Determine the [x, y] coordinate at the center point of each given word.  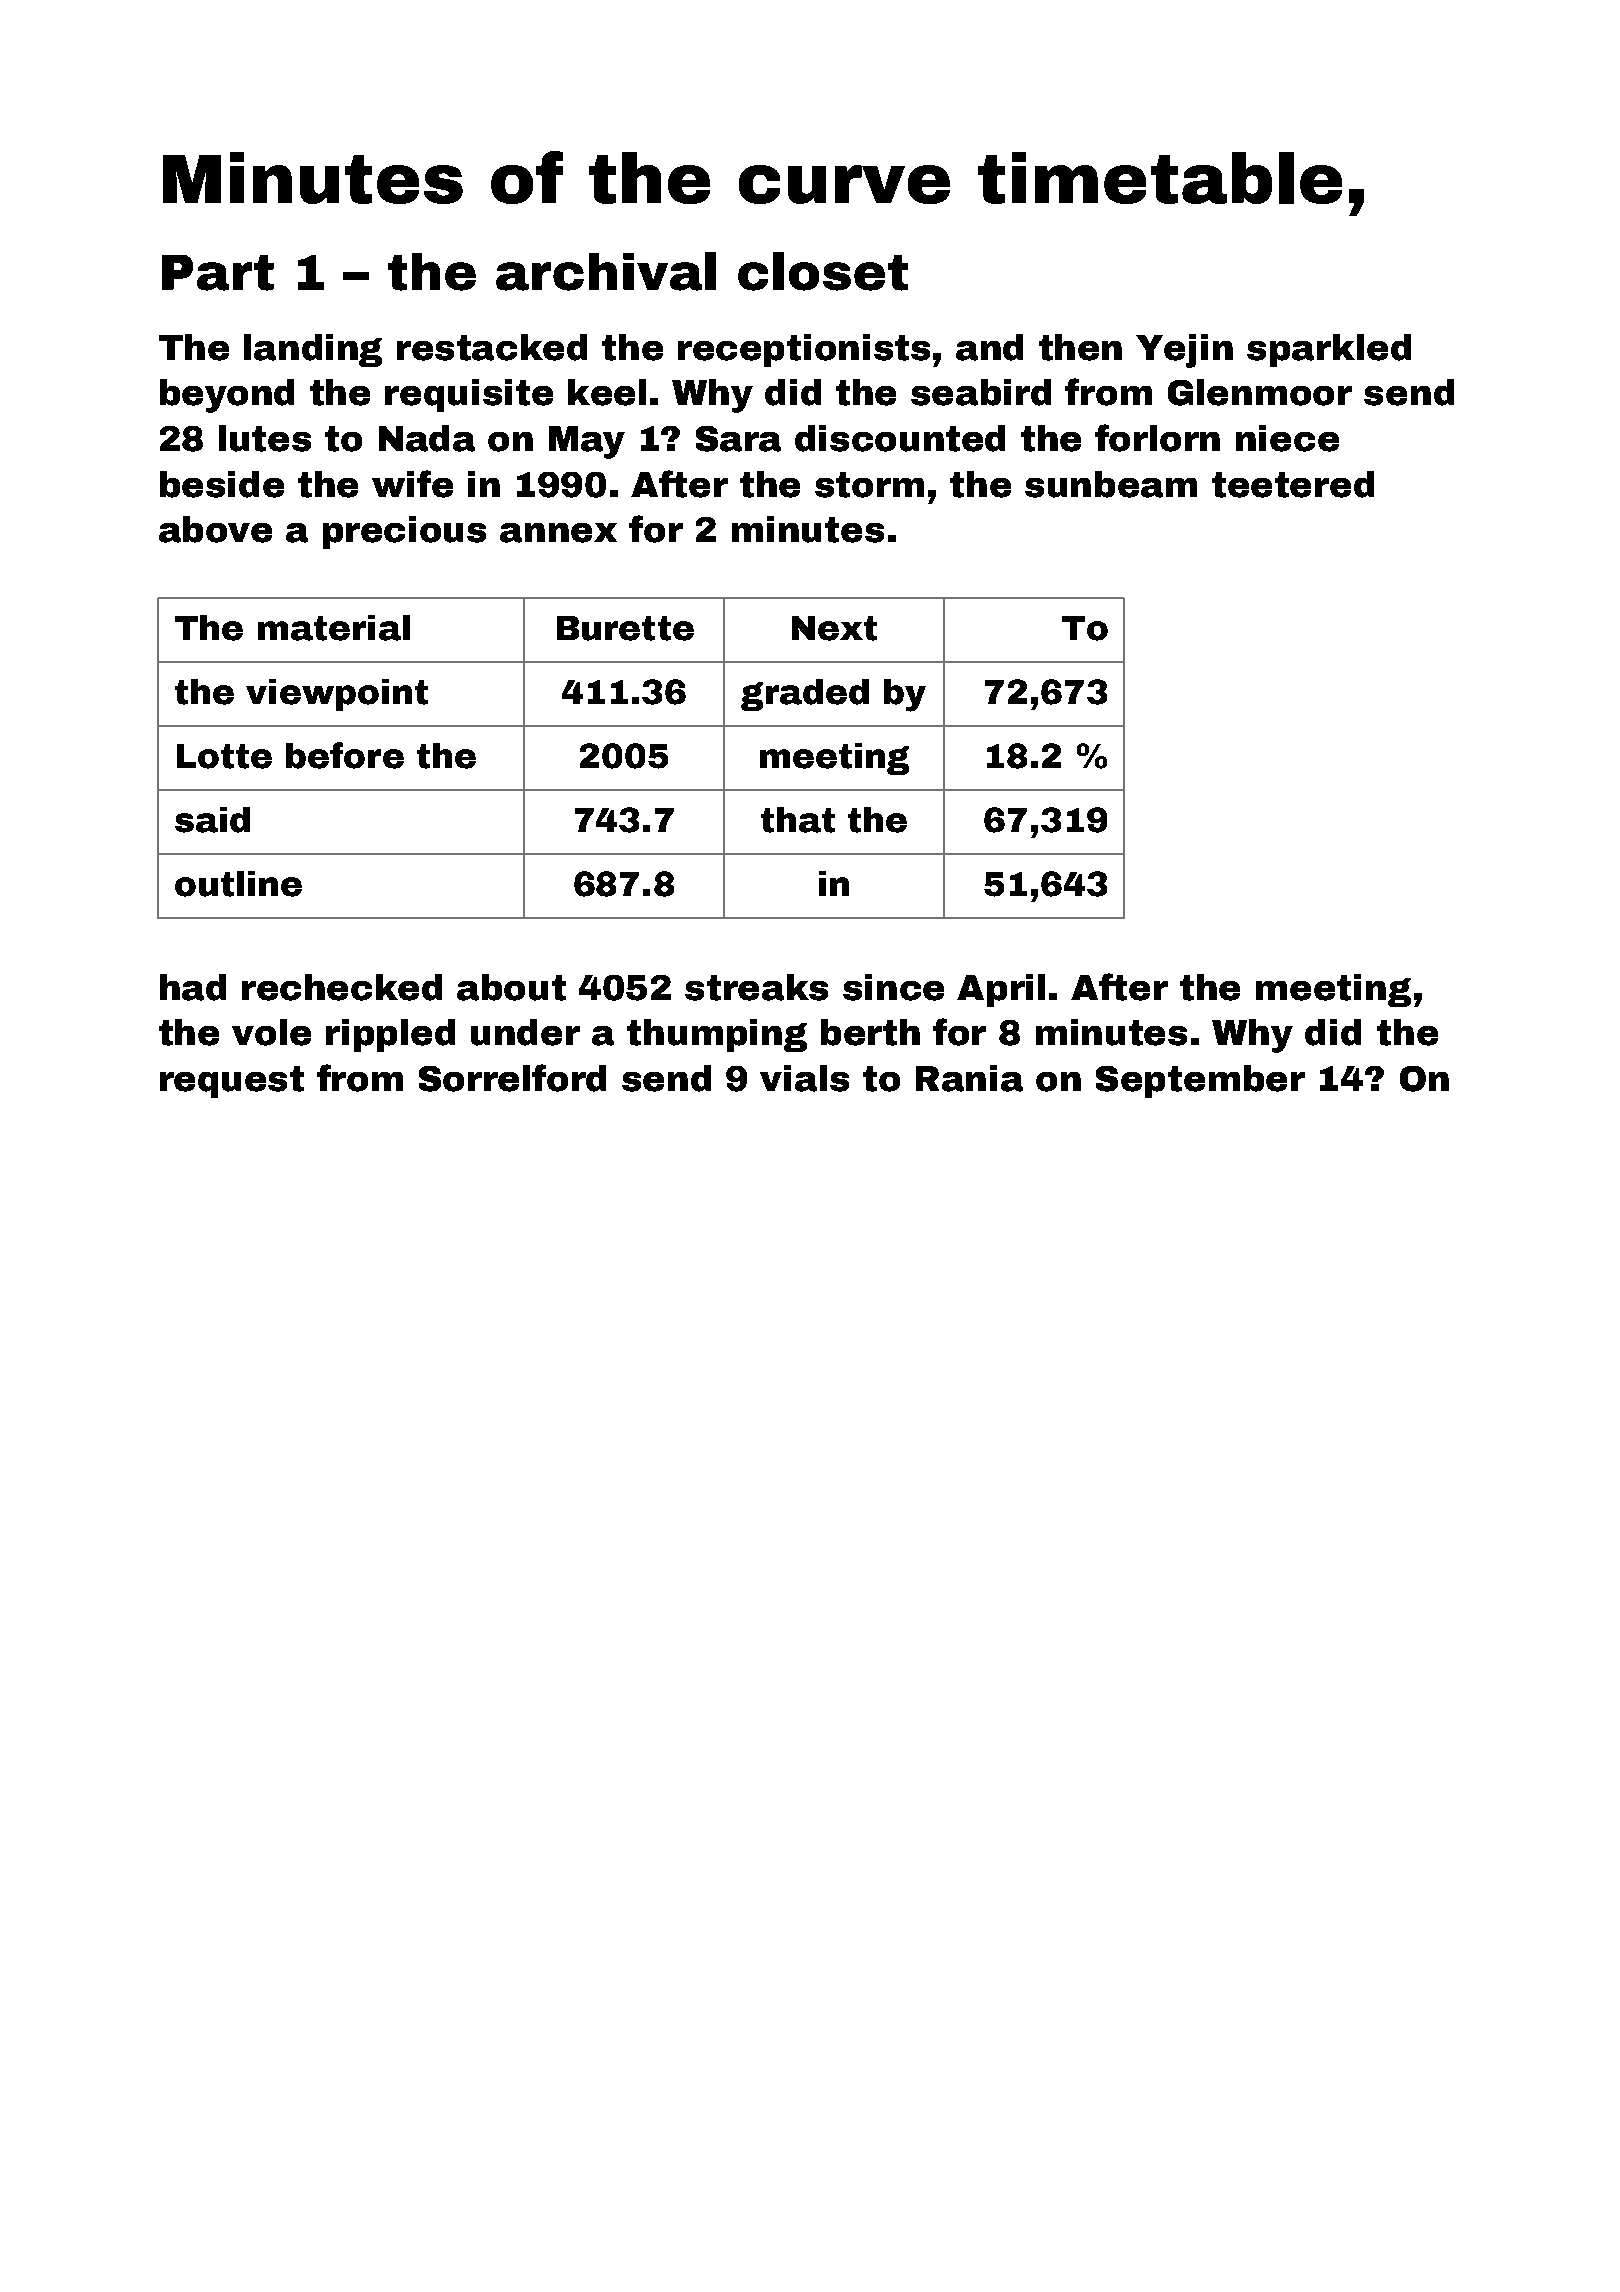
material [334, 628]
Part [218, 273]
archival [606, 271]
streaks [756, 987]
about [511, 987]
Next [834, 628]
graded [805, 695]
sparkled [1329, 350]
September [1200, 1081]
